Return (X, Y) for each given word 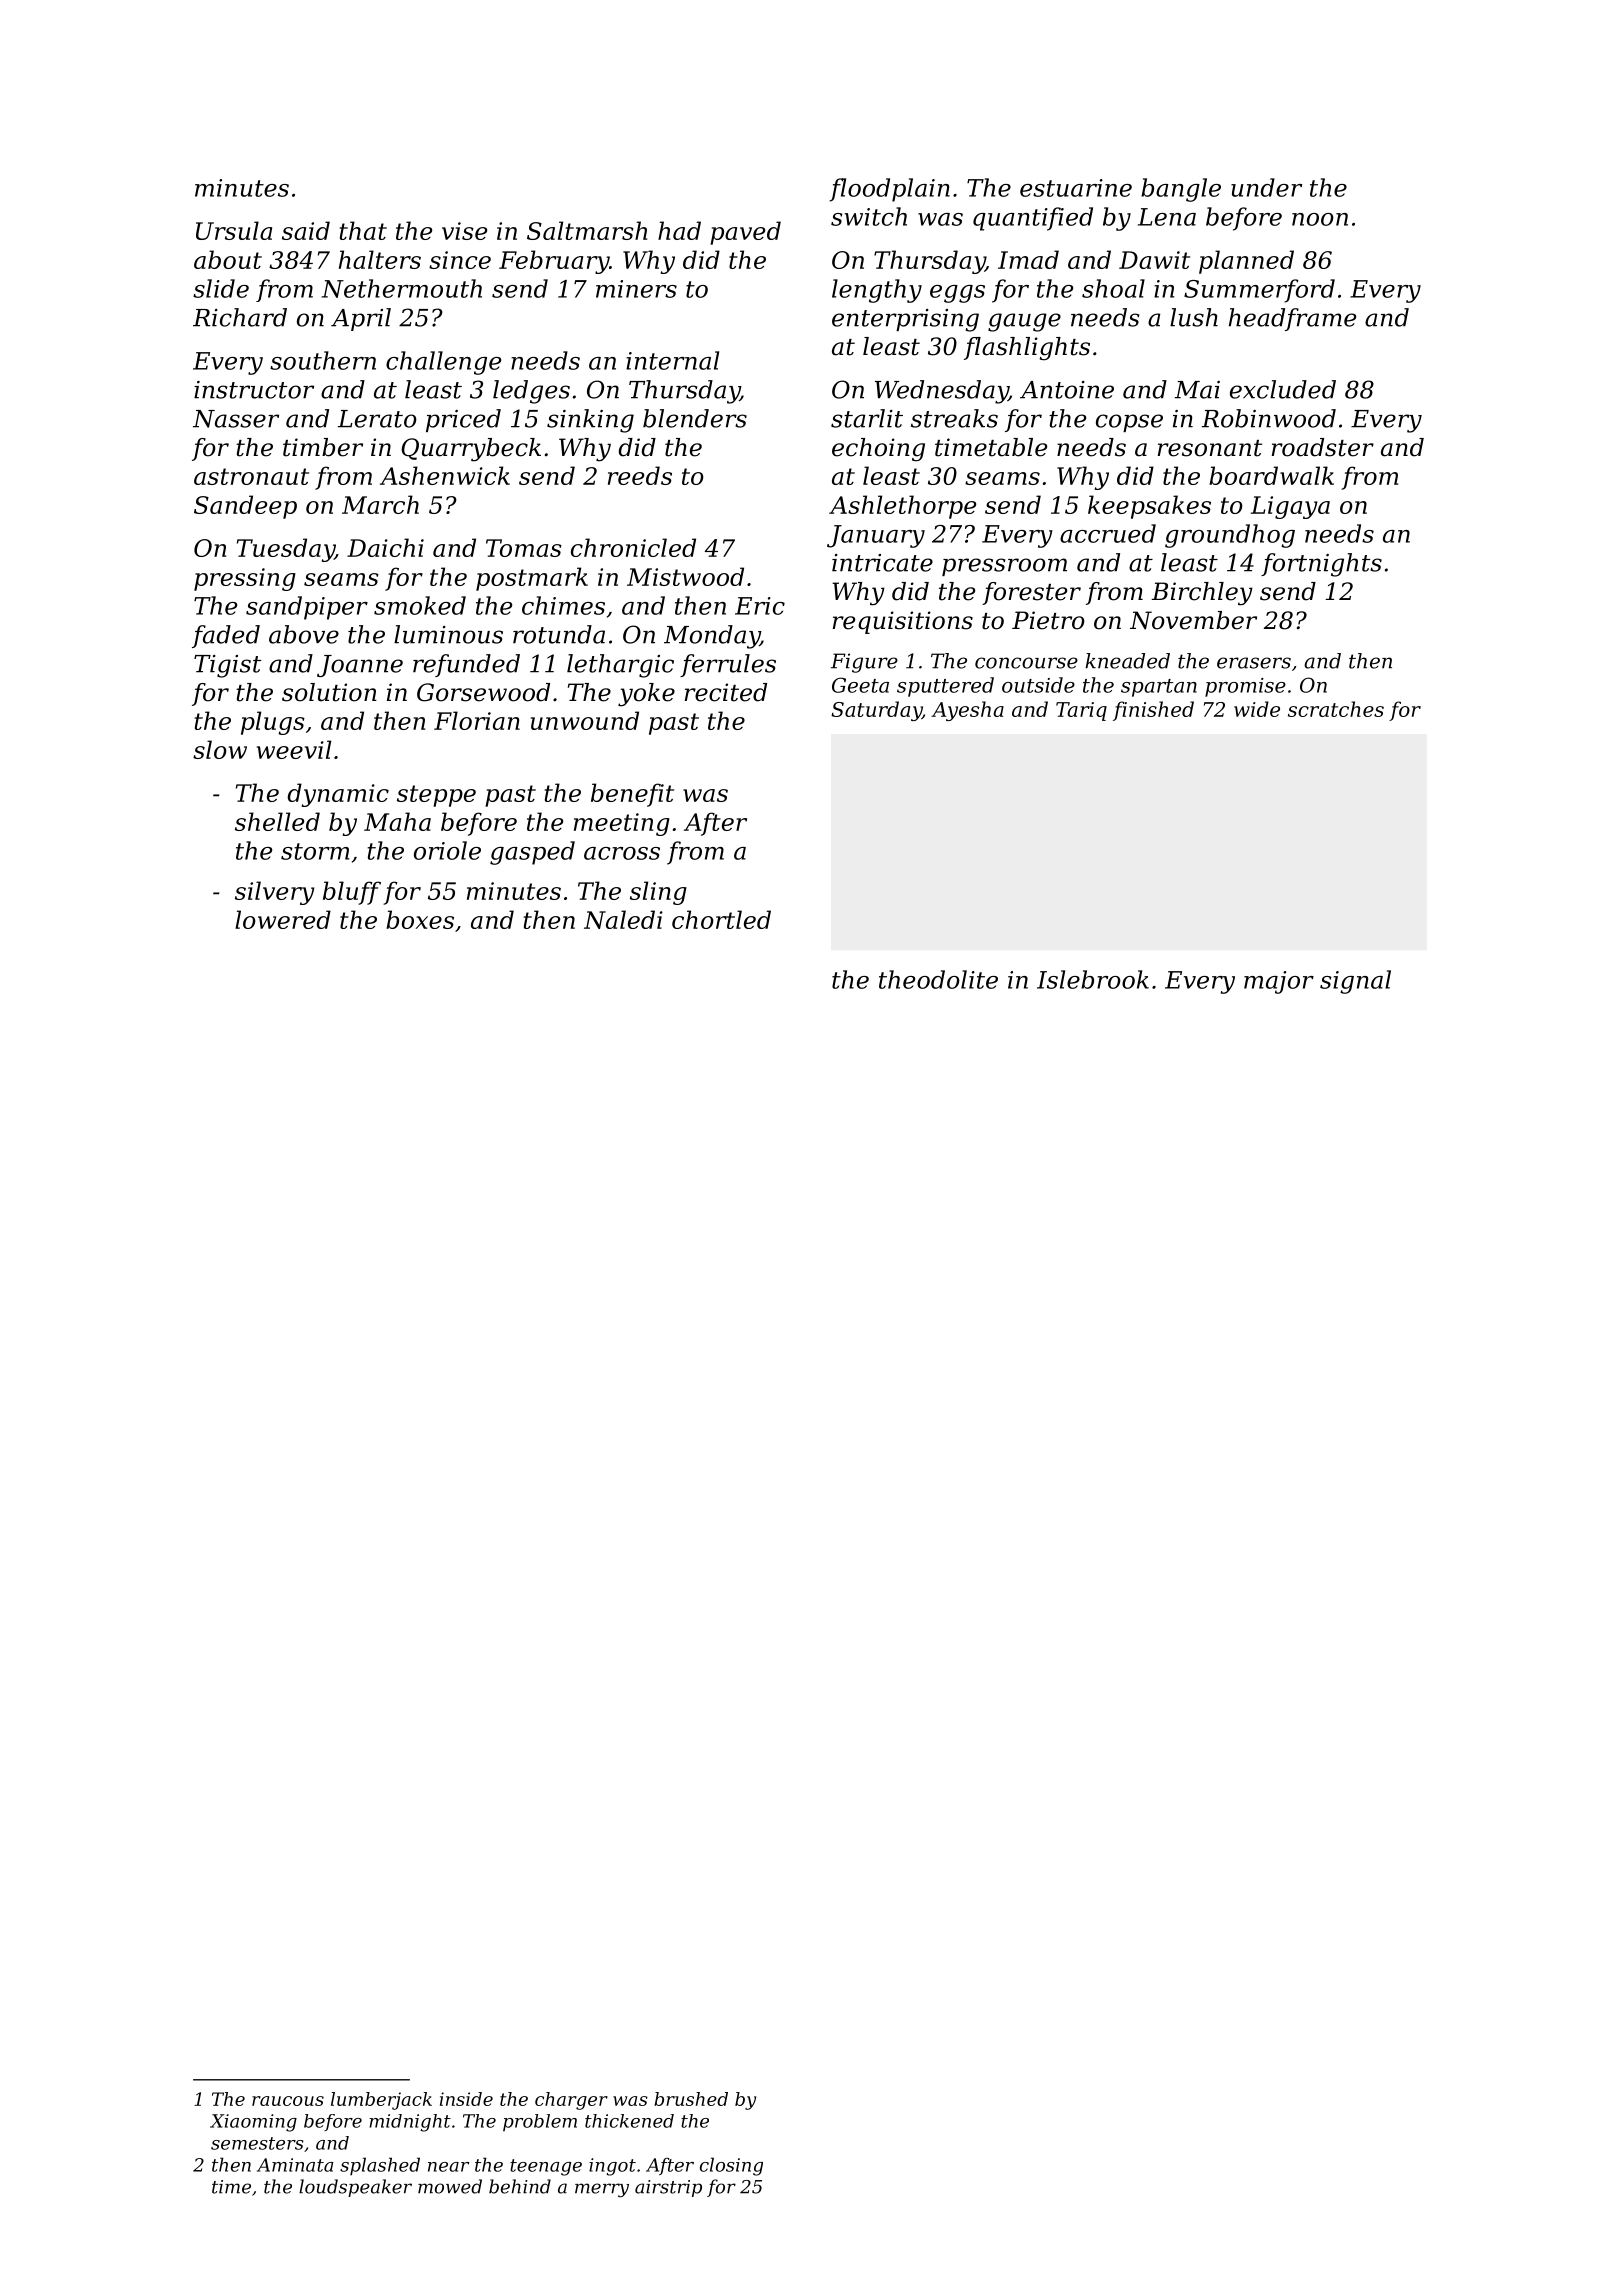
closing (731, 2166)
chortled (721, 919)
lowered (283, 919)
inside (466, 2099)
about (228, 259)
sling (658, 893)
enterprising (905, 320)
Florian (477, 720)
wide (1257, 709)
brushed (691, 2099)
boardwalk (1271, 475)
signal (1355, 982)
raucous (288, 2101)
